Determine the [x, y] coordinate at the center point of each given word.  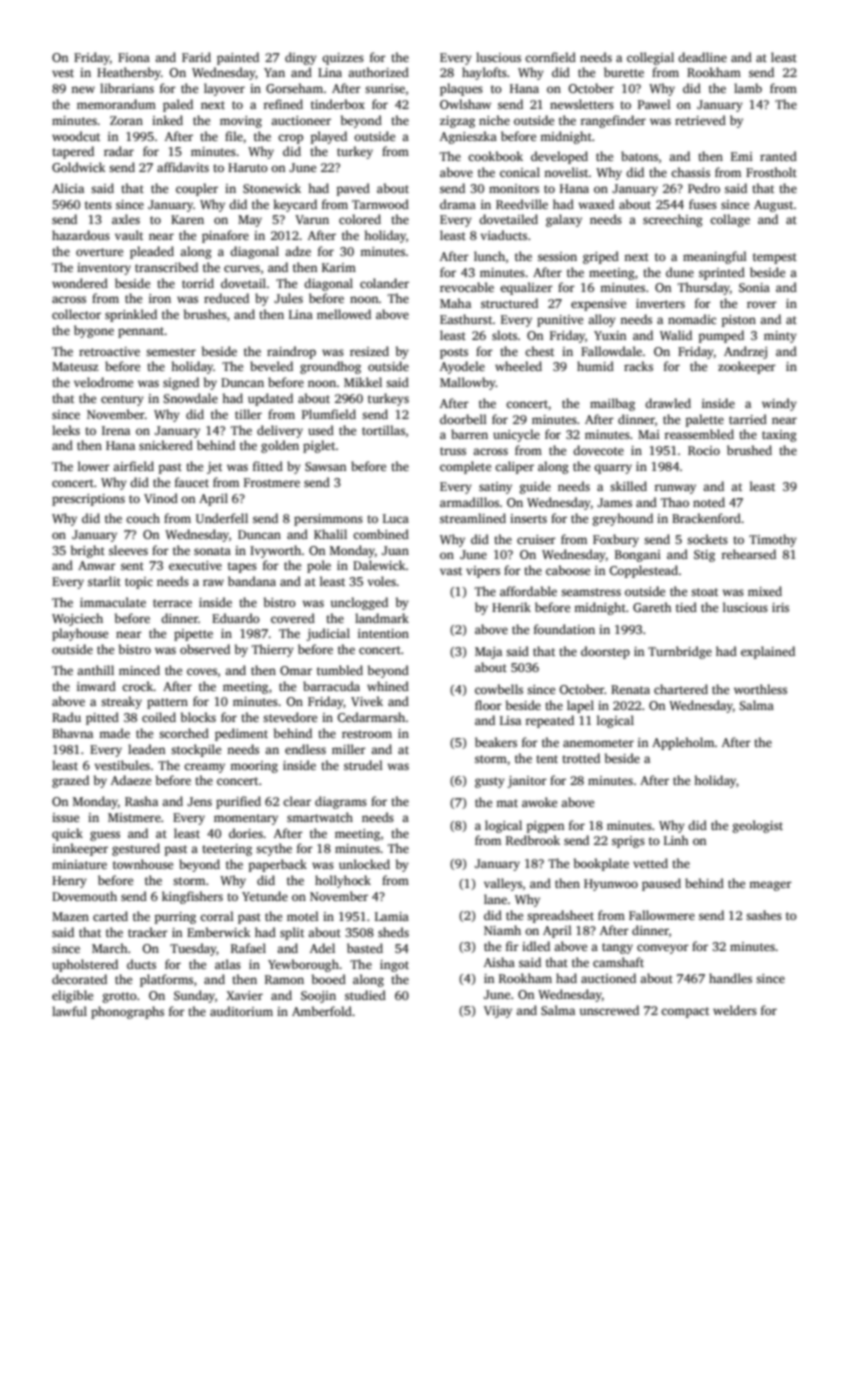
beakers [496, 742]
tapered [73, 152]
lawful [69, 1011]
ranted [778, 156]
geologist [758, 826]
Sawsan [325, 466]
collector [76, 314]
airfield [133, 466]
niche [494, 120]
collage [730, 220]
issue [65, 817]
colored [360, 219]
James [614, 502]
